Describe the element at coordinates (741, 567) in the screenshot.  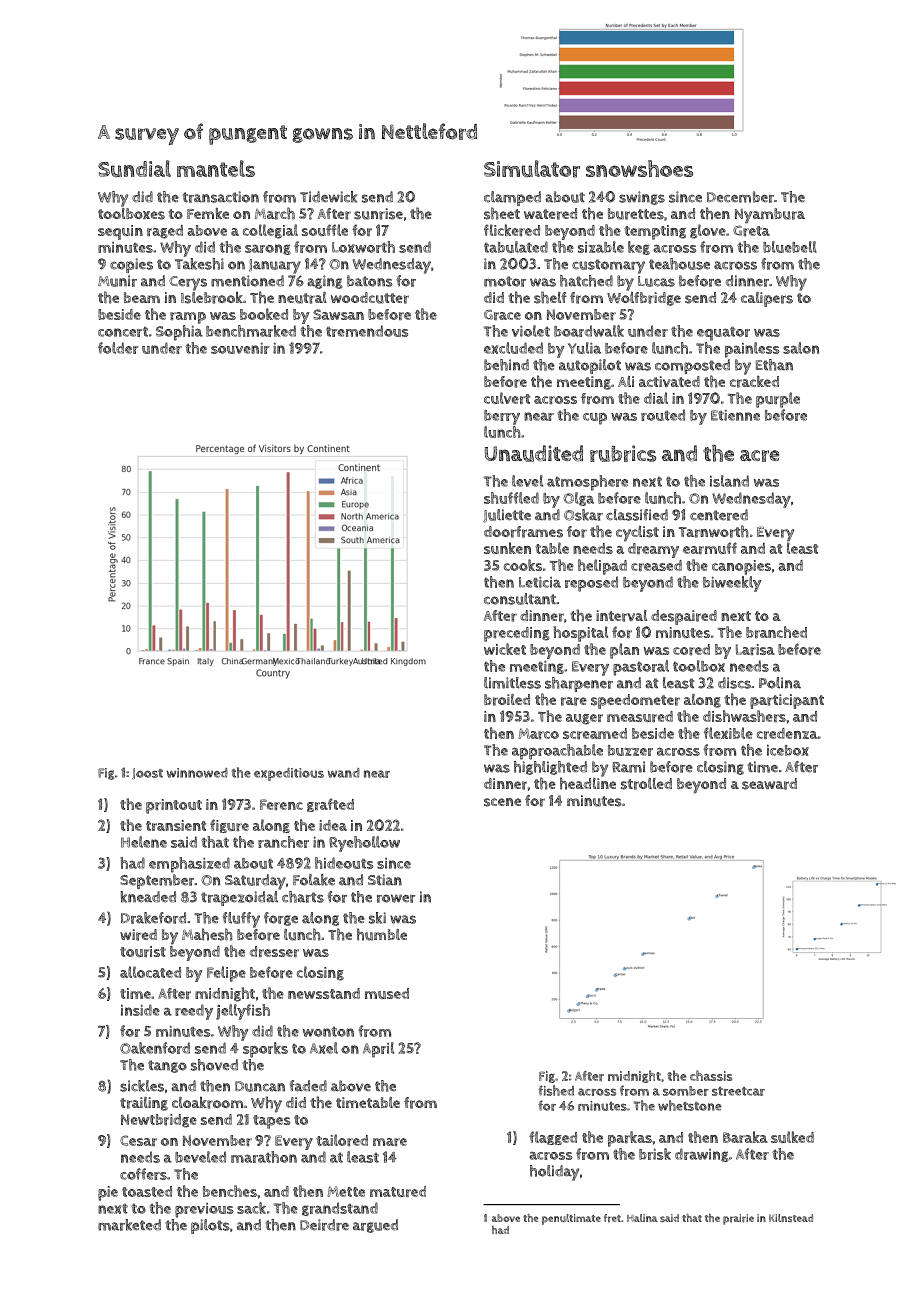
I see `canopies` at that location.
